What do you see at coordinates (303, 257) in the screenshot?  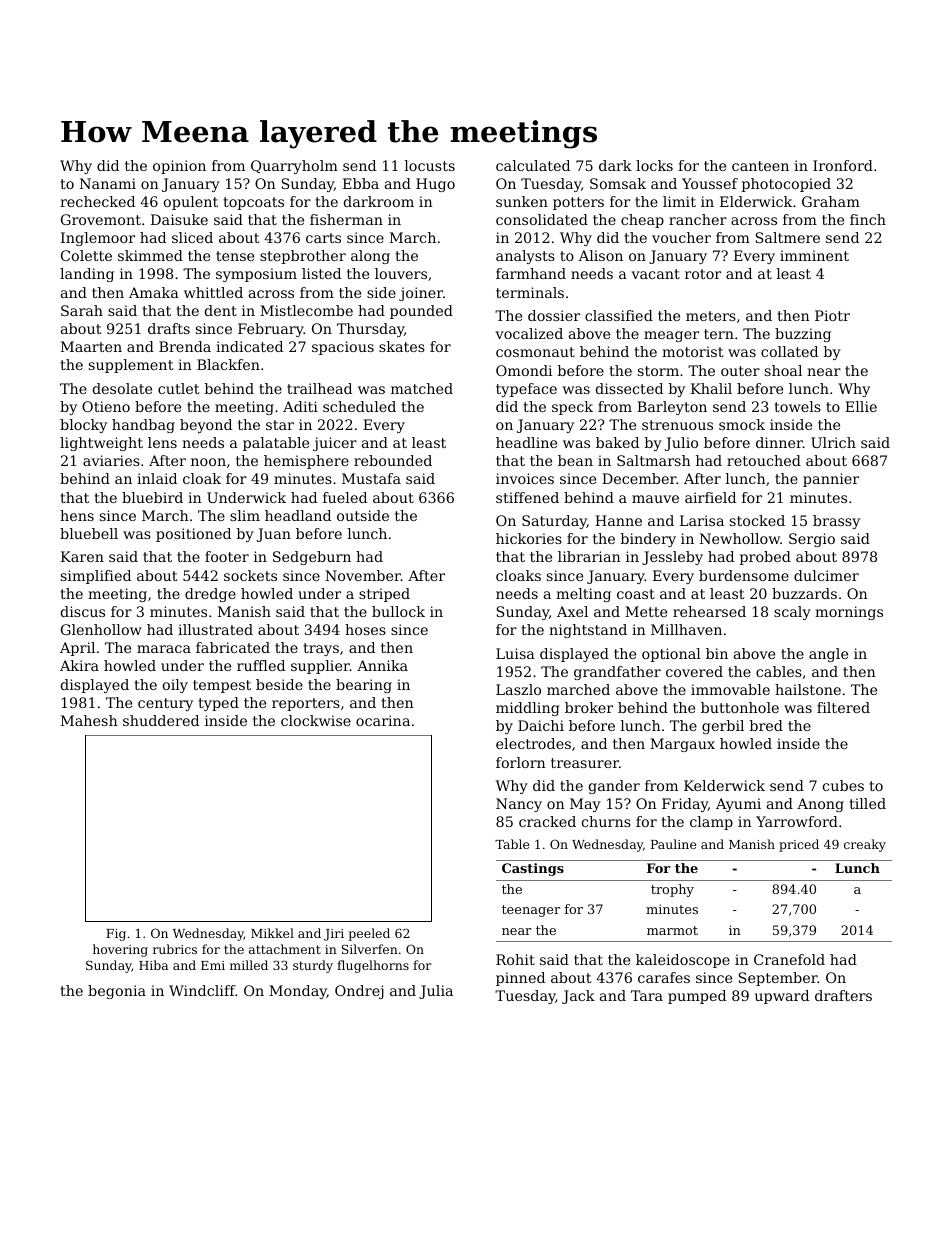 I see `stepbrother` at bounding box center [303, 257].
